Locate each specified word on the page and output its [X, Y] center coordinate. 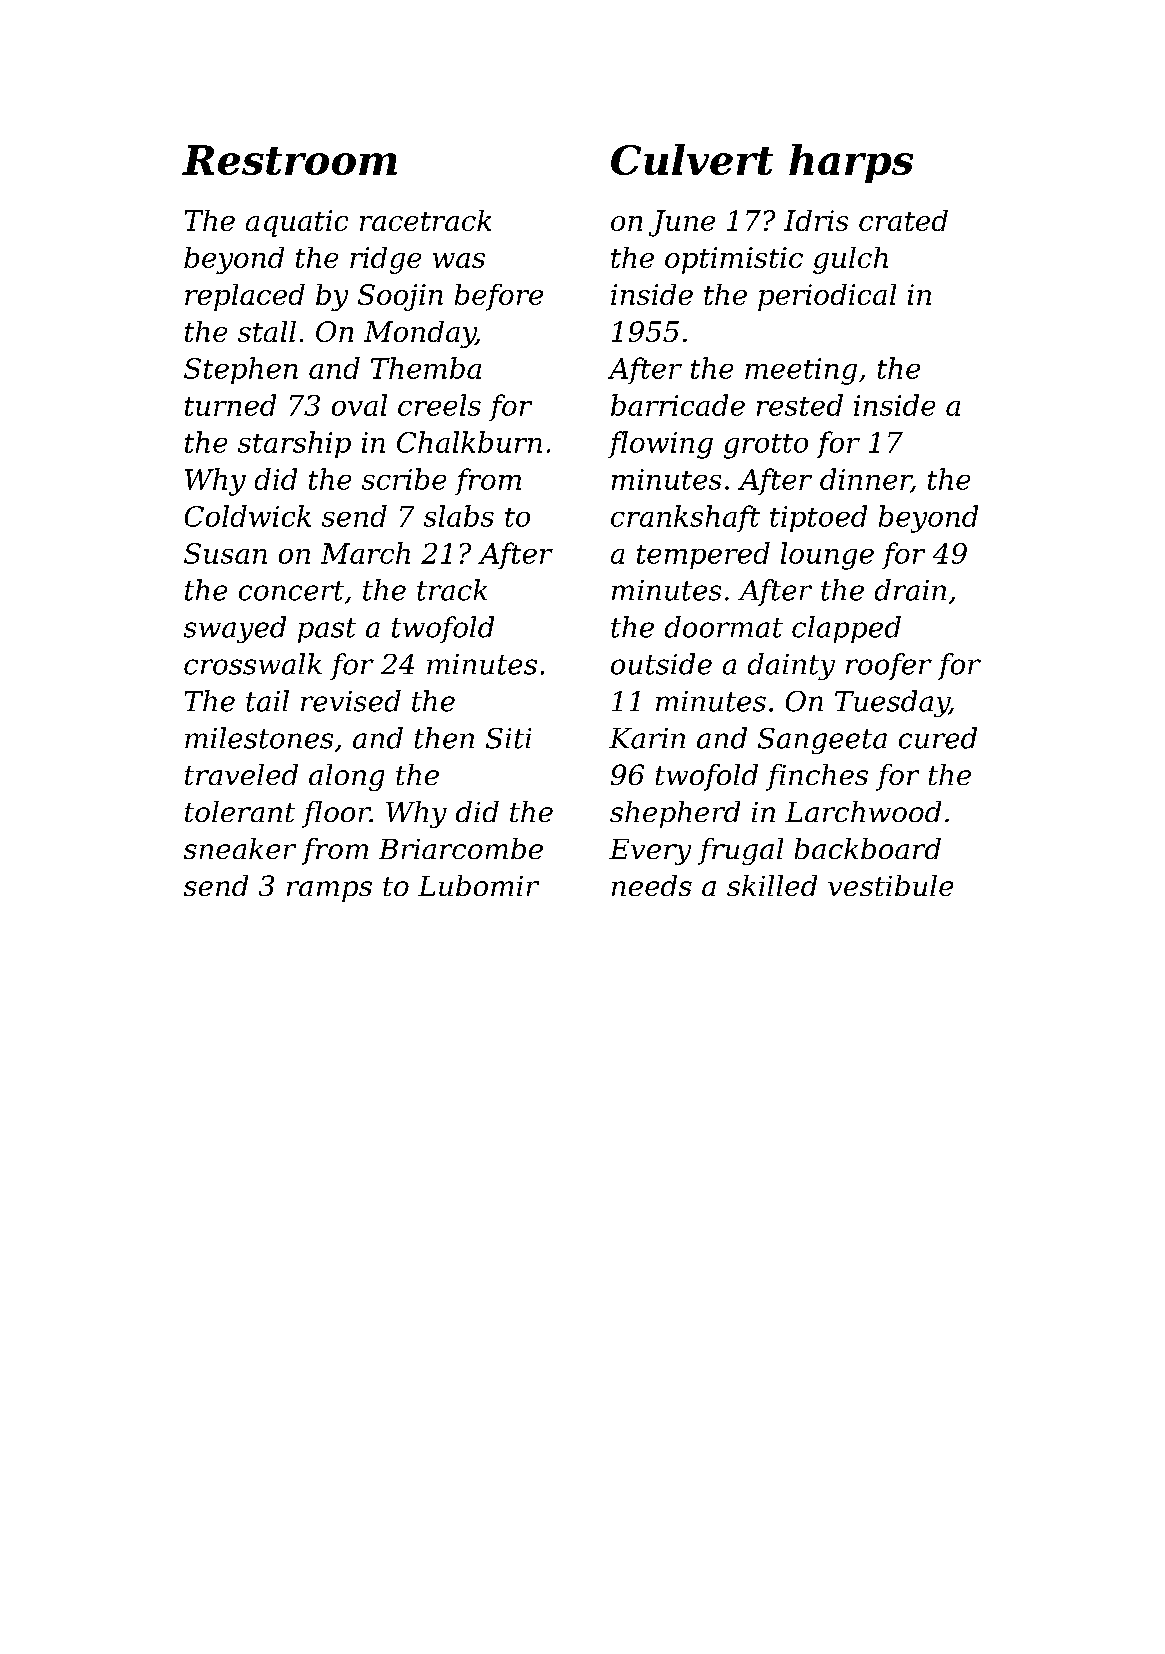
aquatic [297, 223]
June [682, 223]
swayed [235, 629]
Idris [816, 220]
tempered [703, 555]
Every [650, 852]
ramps [329, 891]
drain [910, 590]
